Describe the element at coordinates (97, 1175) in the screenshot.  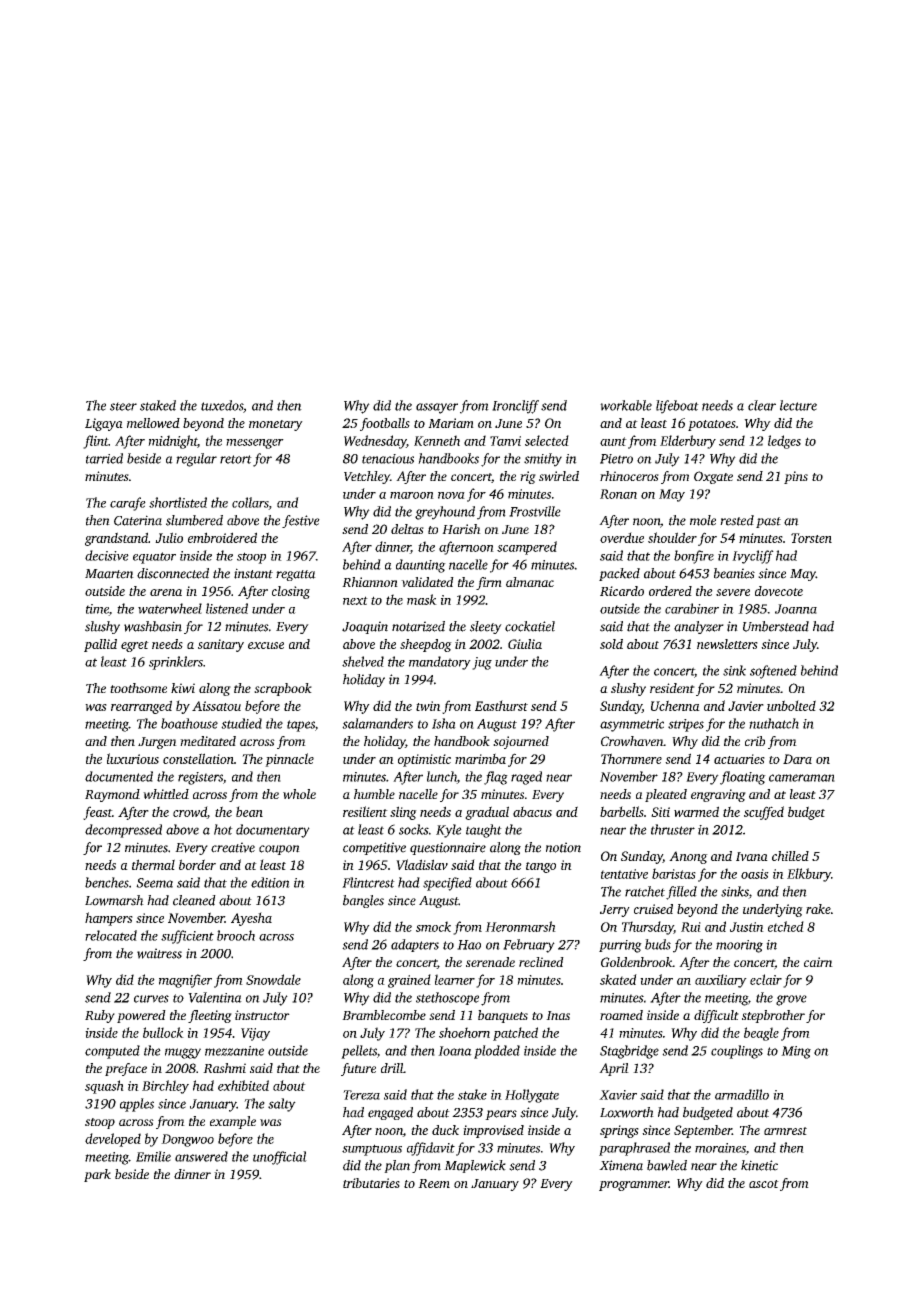
I see `park` at that location.
